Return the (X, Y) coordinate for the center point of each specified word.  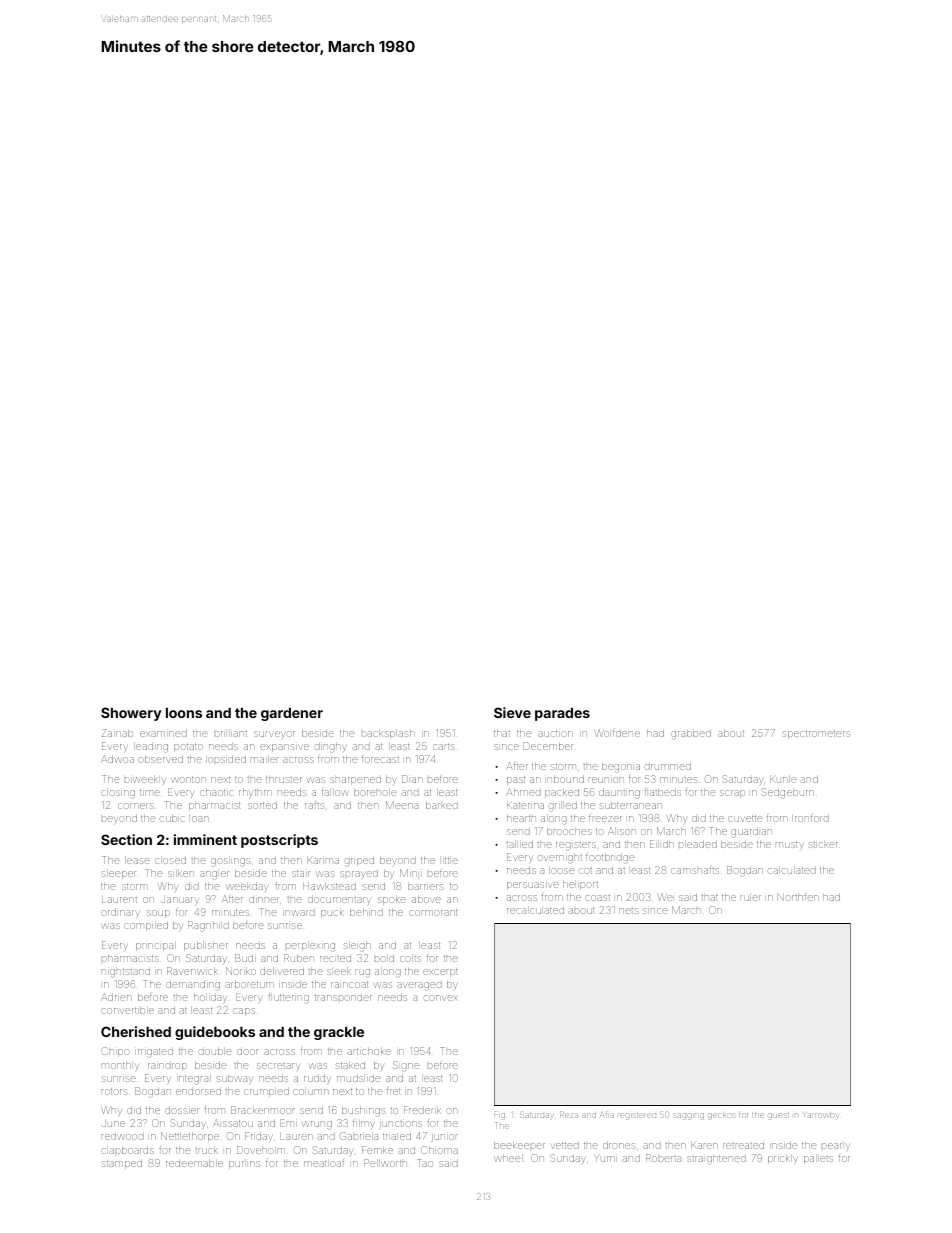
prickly (783, 1159)
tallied (519, 844)
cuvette (745, 818)
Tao (425, 1163)
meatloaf (324, 1163)
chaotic (216, 792)
